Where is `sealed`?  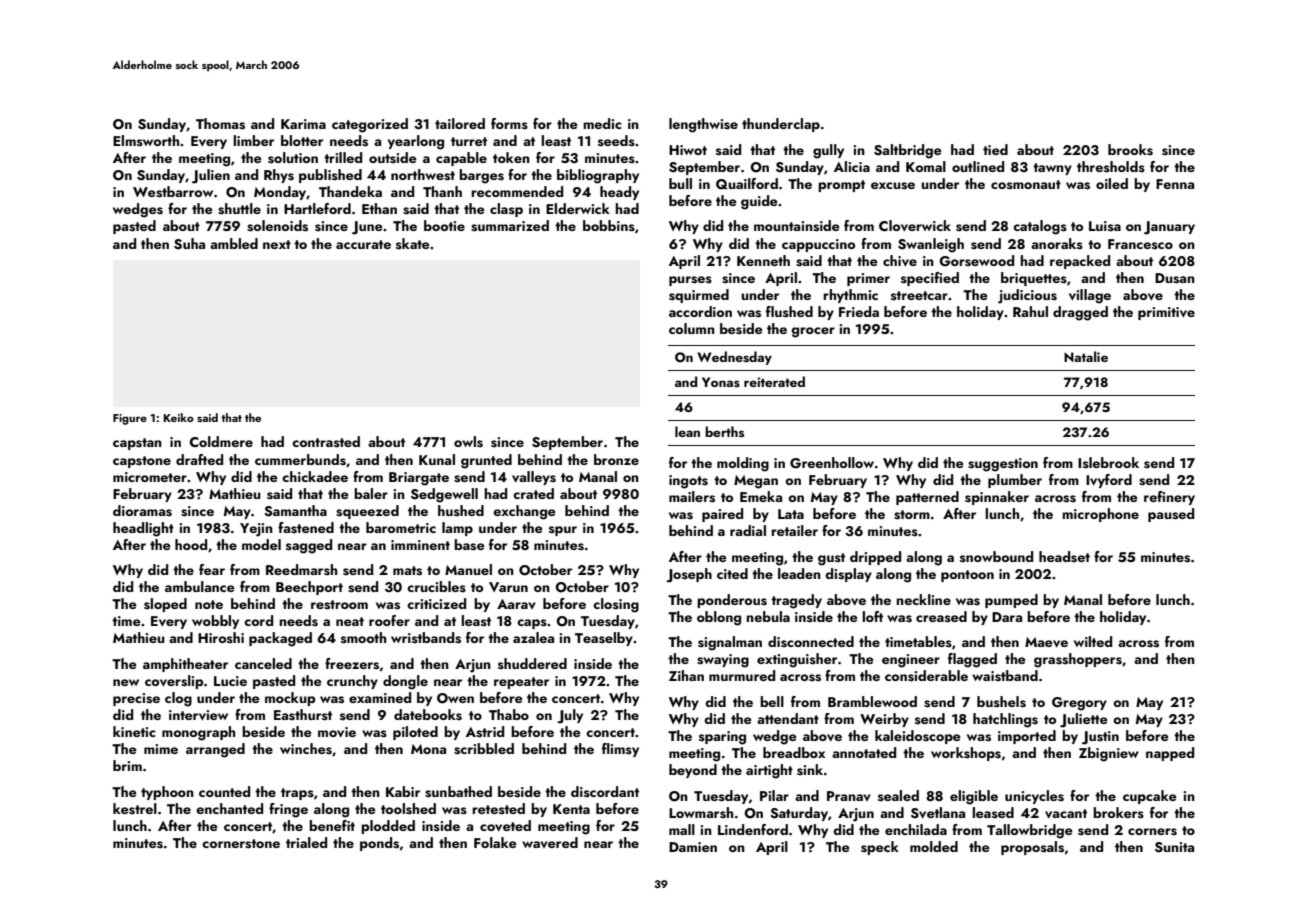
sealed is located at coordinates (898, 796).
